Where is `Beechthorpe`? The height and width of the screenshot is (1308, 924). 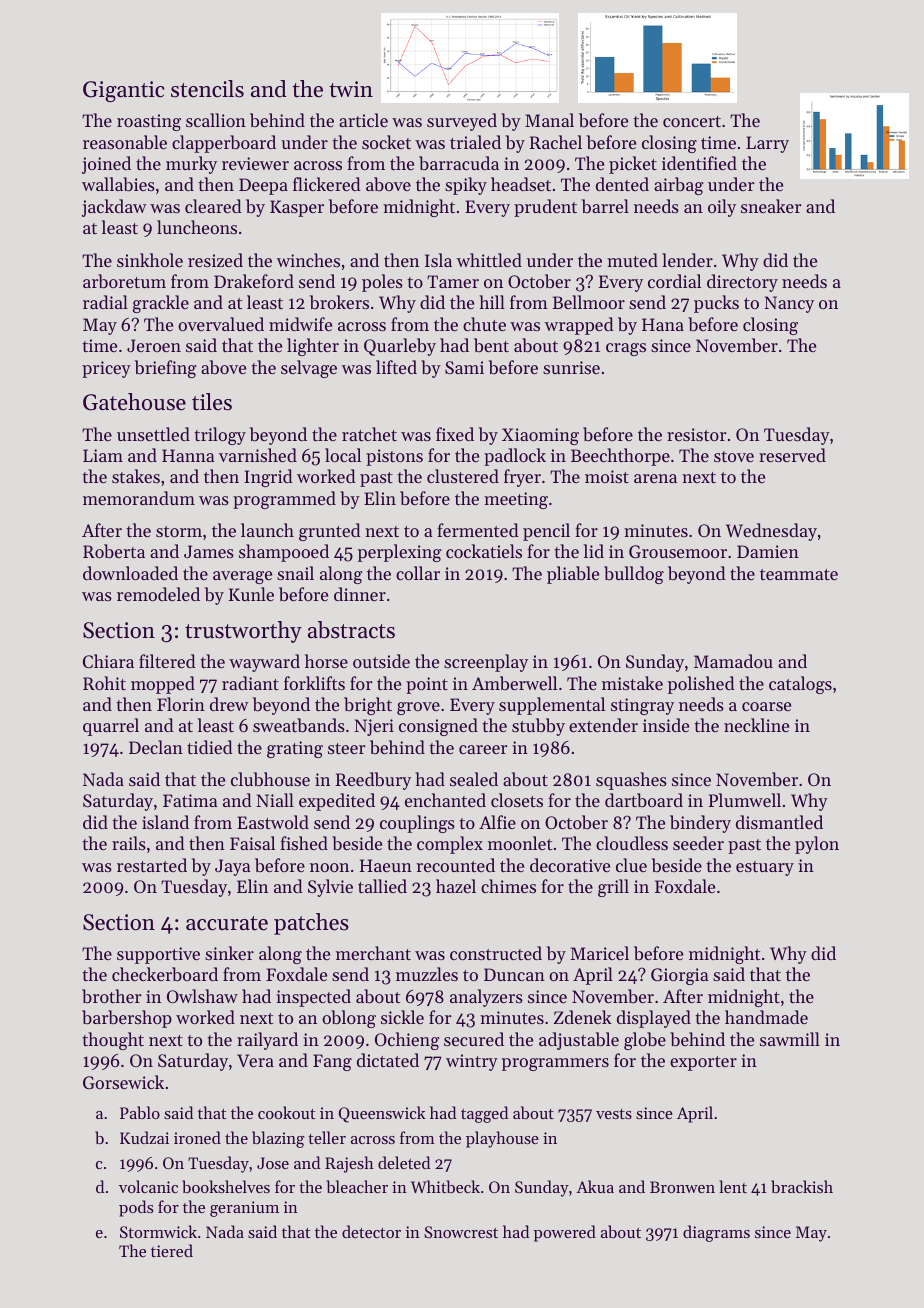
Beechthorpe is located at coordinates (620, 457).
